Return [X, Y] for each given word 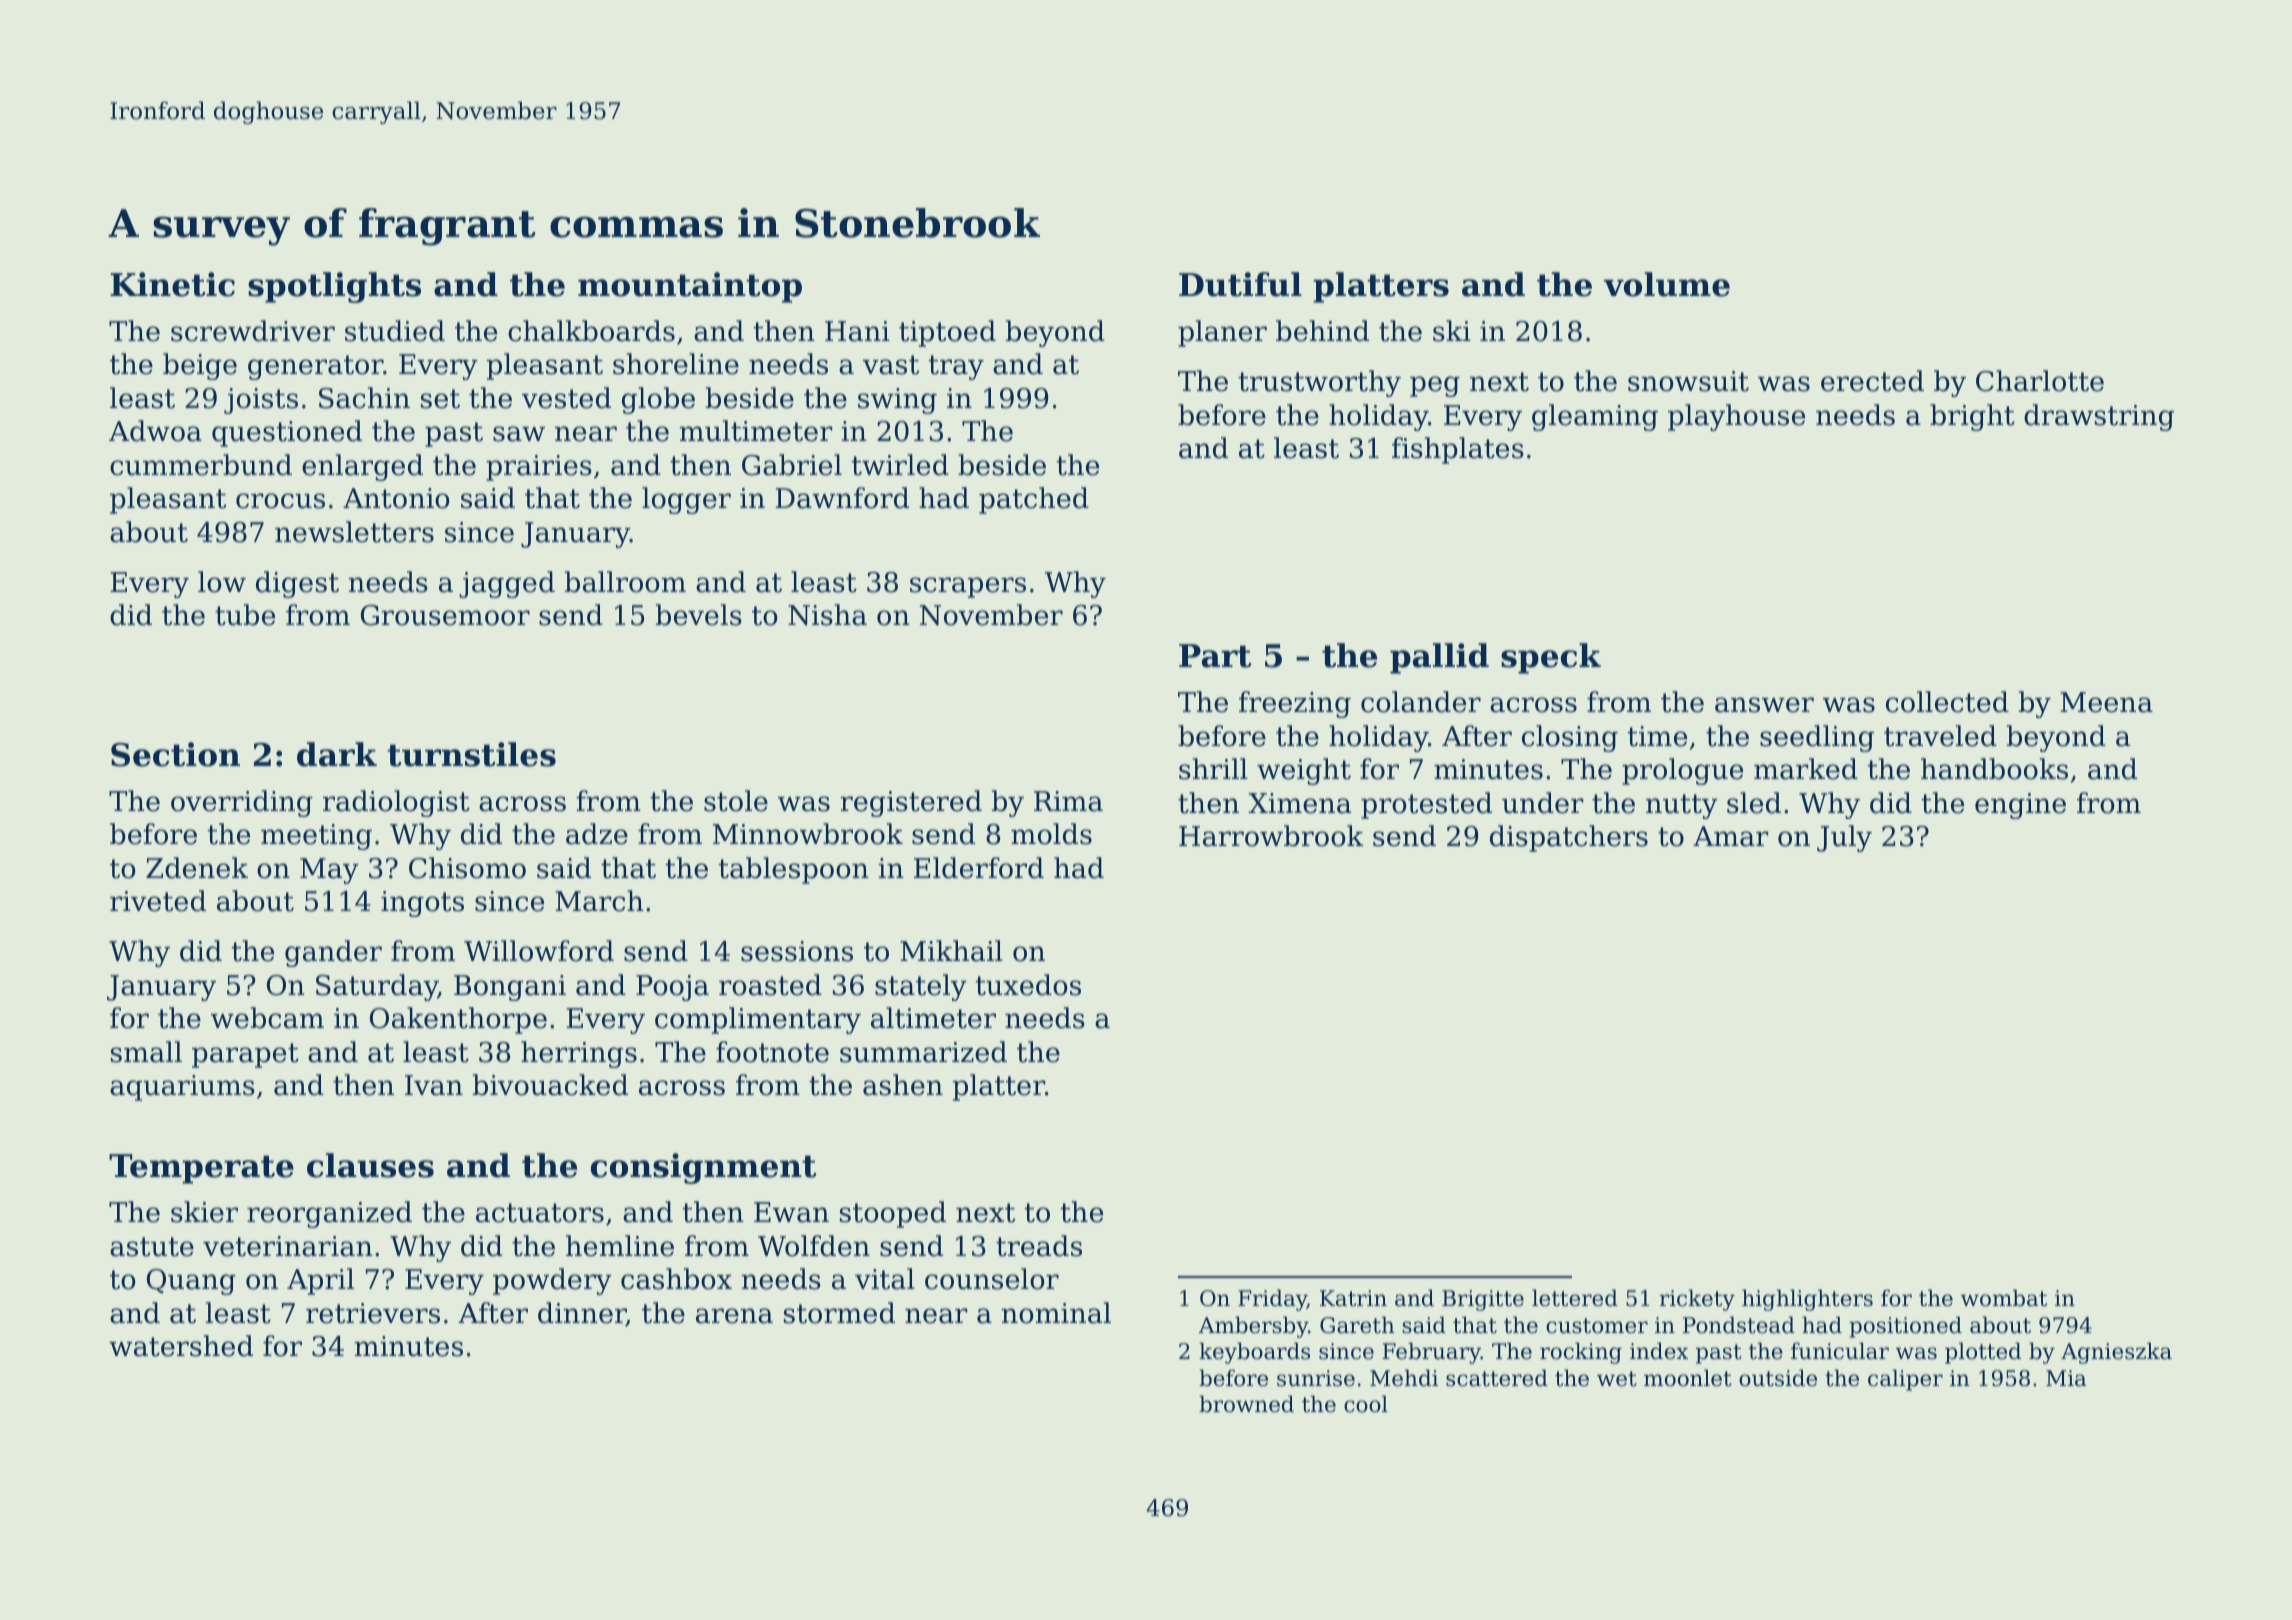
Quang [191, 1282]
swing [897, 401]
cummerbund [201, 465]
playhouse [1736, 417]
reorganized [329, 1214]
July [1844, 838]
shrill [1213, 769]
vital [885, 1279]
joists [261, 401]
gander [333, 953]
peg [1435, 386]
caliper [1905, 1380]
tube [245, 615]
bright [1972, 417]
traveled [1940, 736]
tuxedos [1028, 985]
